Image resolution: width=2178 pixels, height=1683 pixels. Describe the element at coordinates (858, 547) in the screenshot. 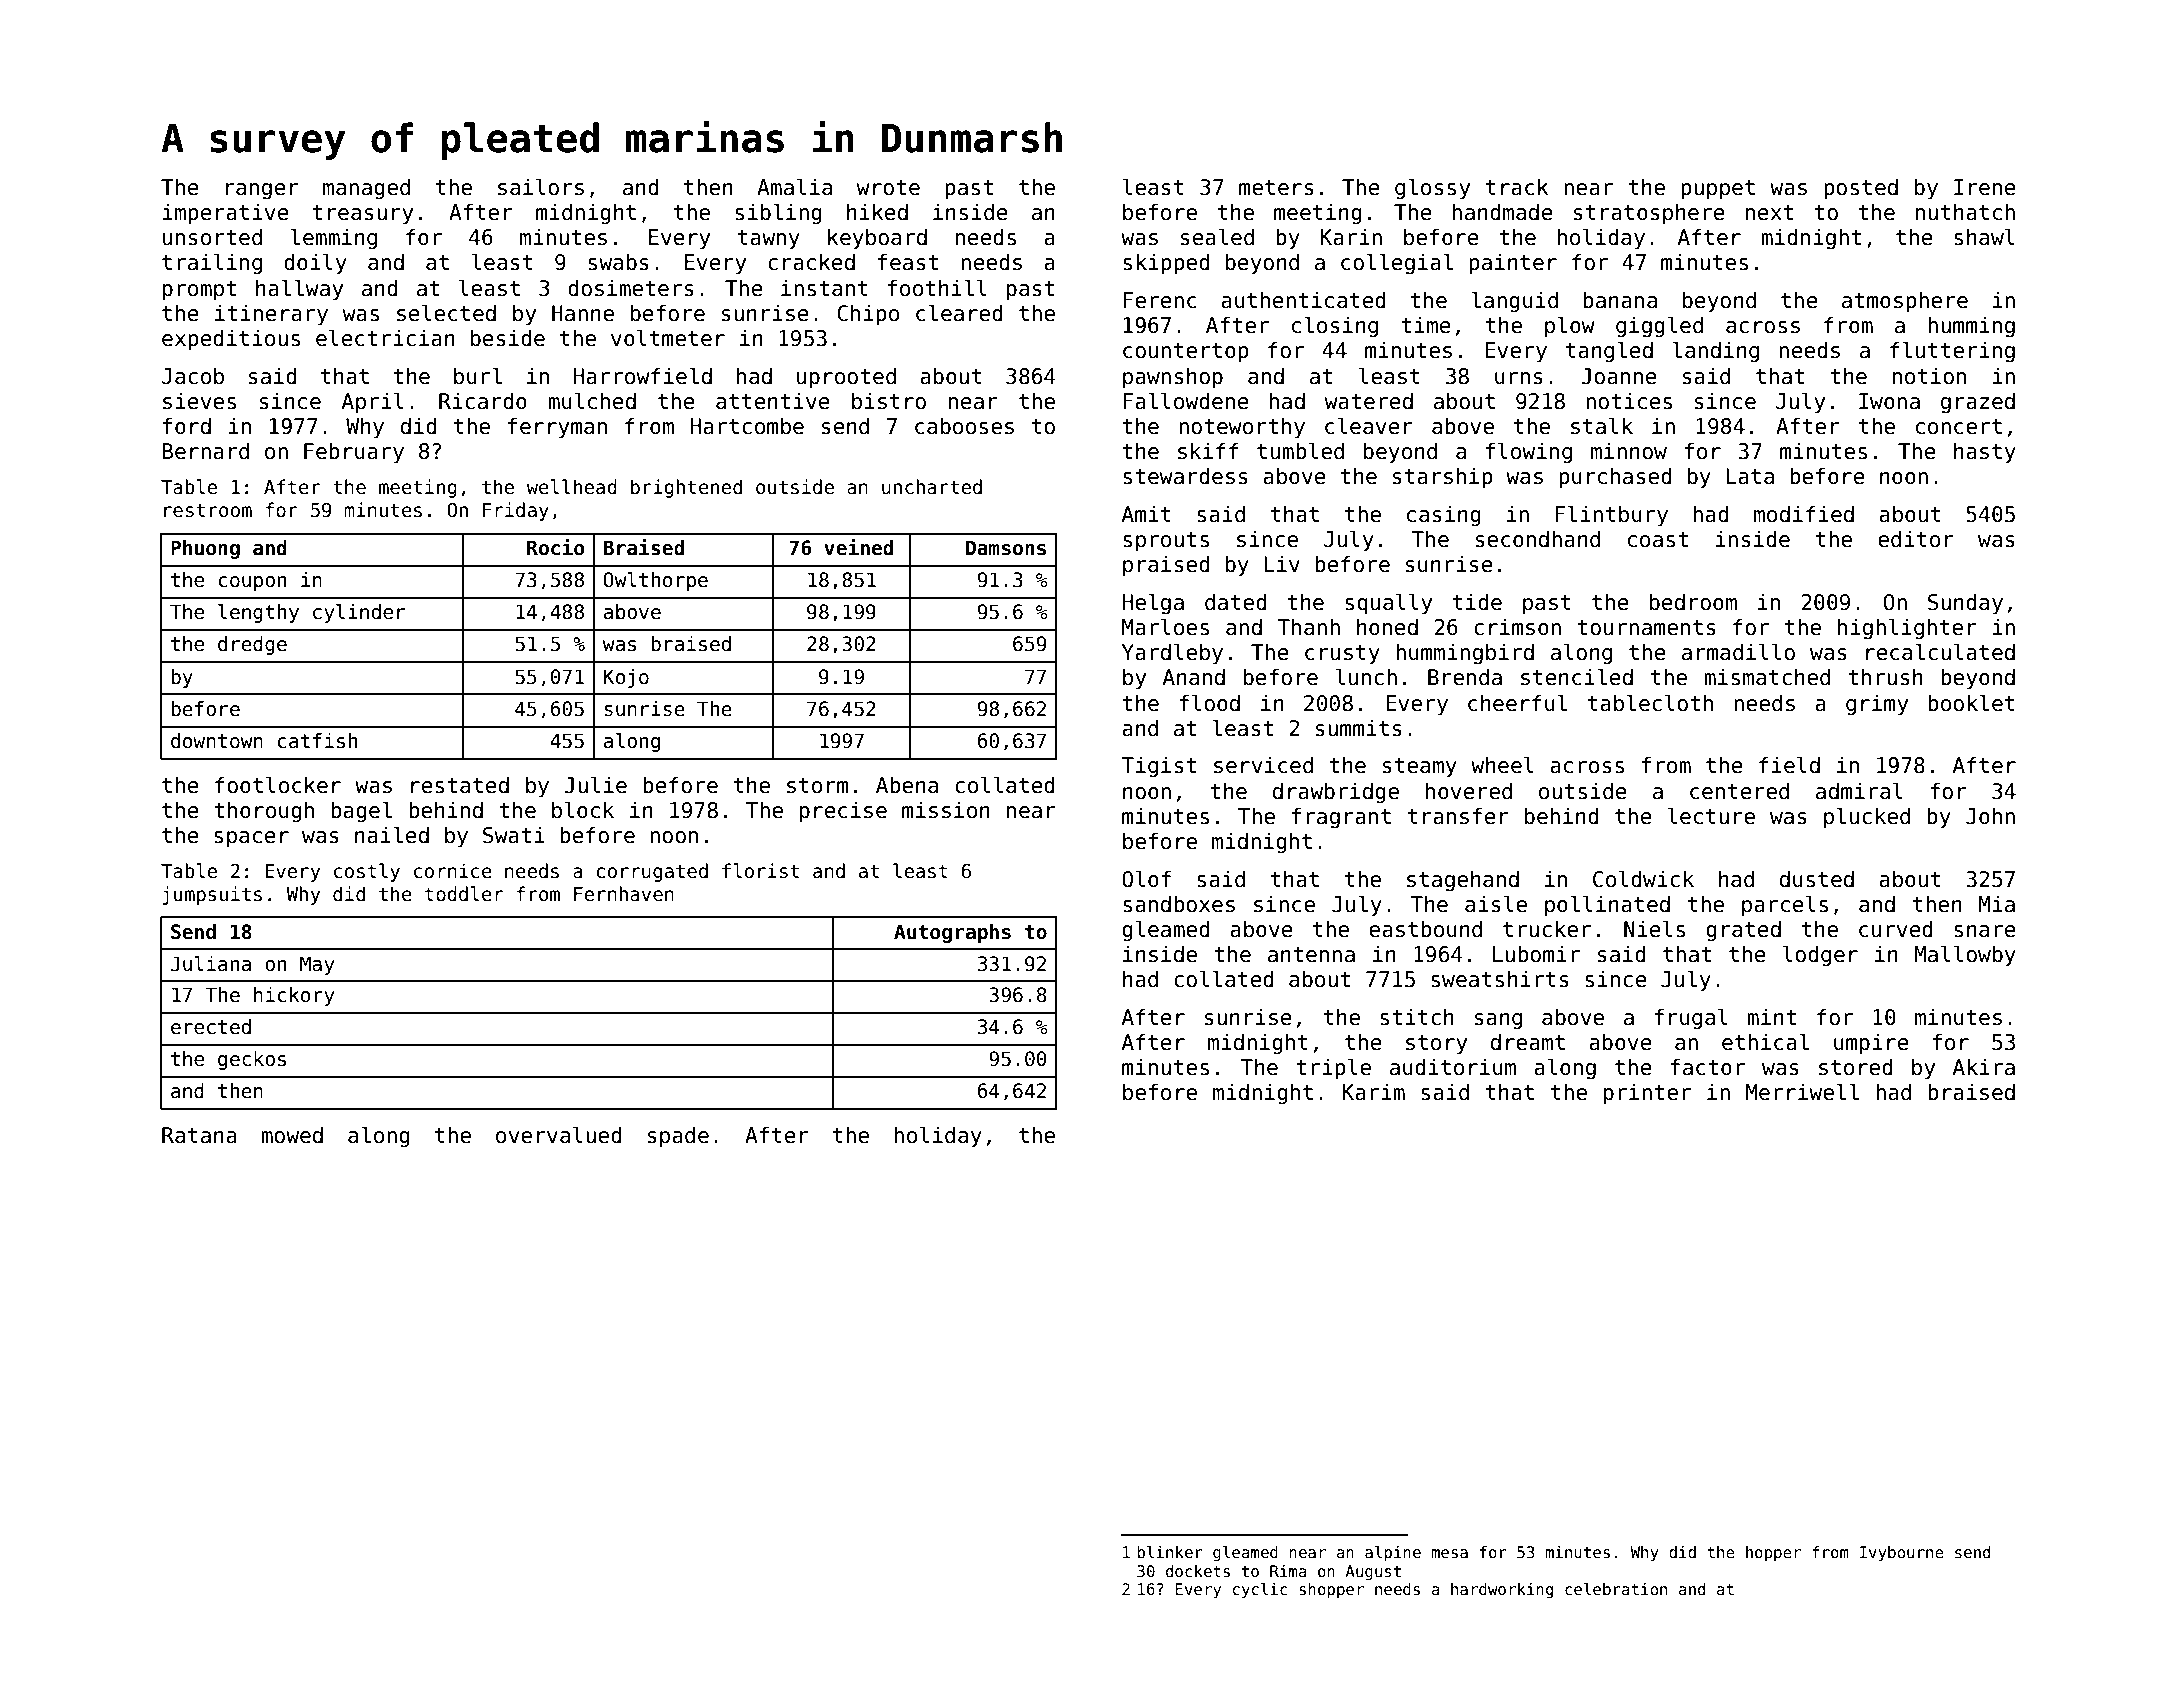

I see `veined` at that location.
